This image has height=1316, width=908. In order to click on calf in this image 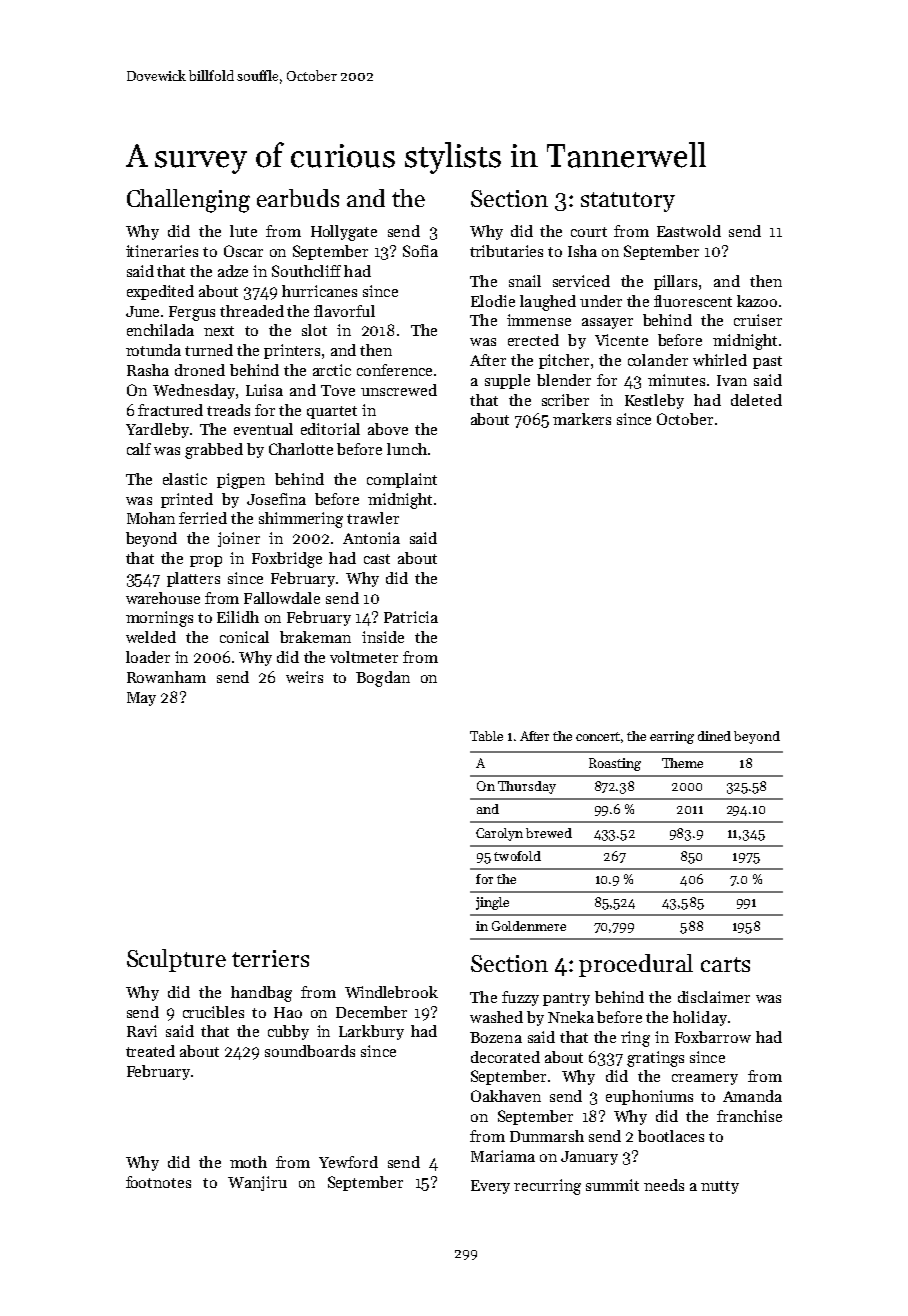, I will do `click(139, 449)`.
